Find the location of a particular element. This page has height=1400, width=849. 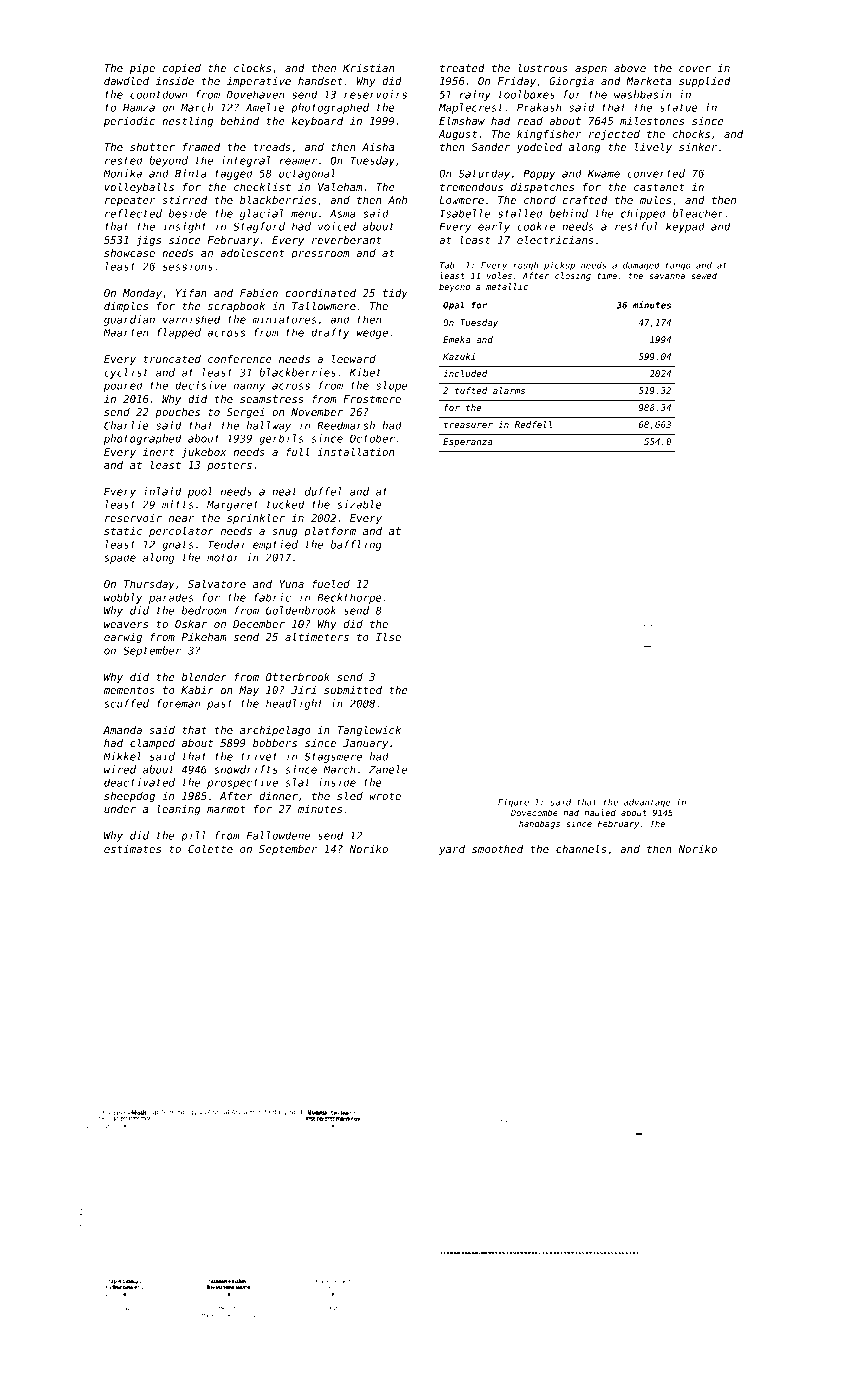

advantage is located at coordinates (647, 803).
